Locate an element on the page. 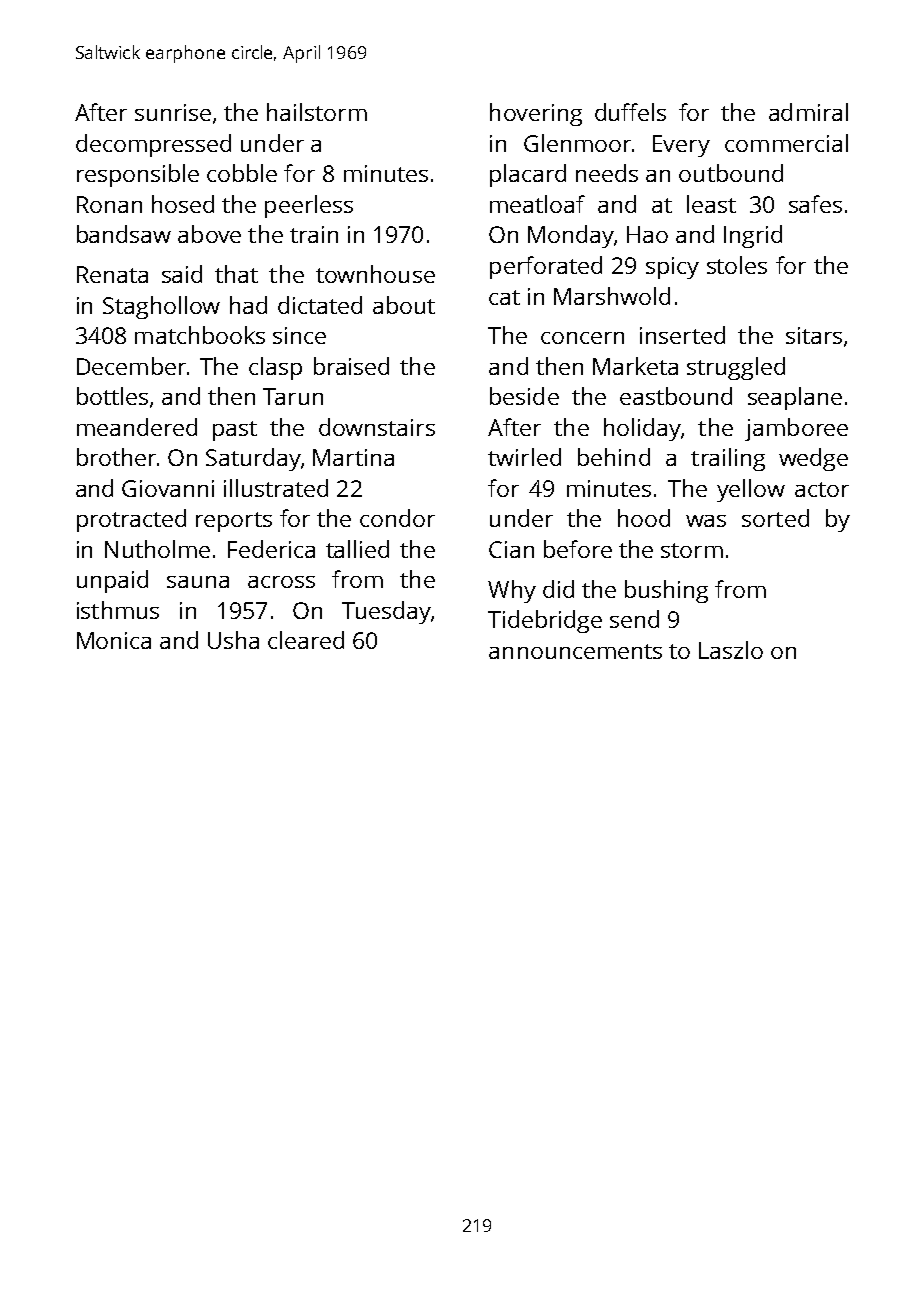  Federica is located at coordinates (271, 549).
